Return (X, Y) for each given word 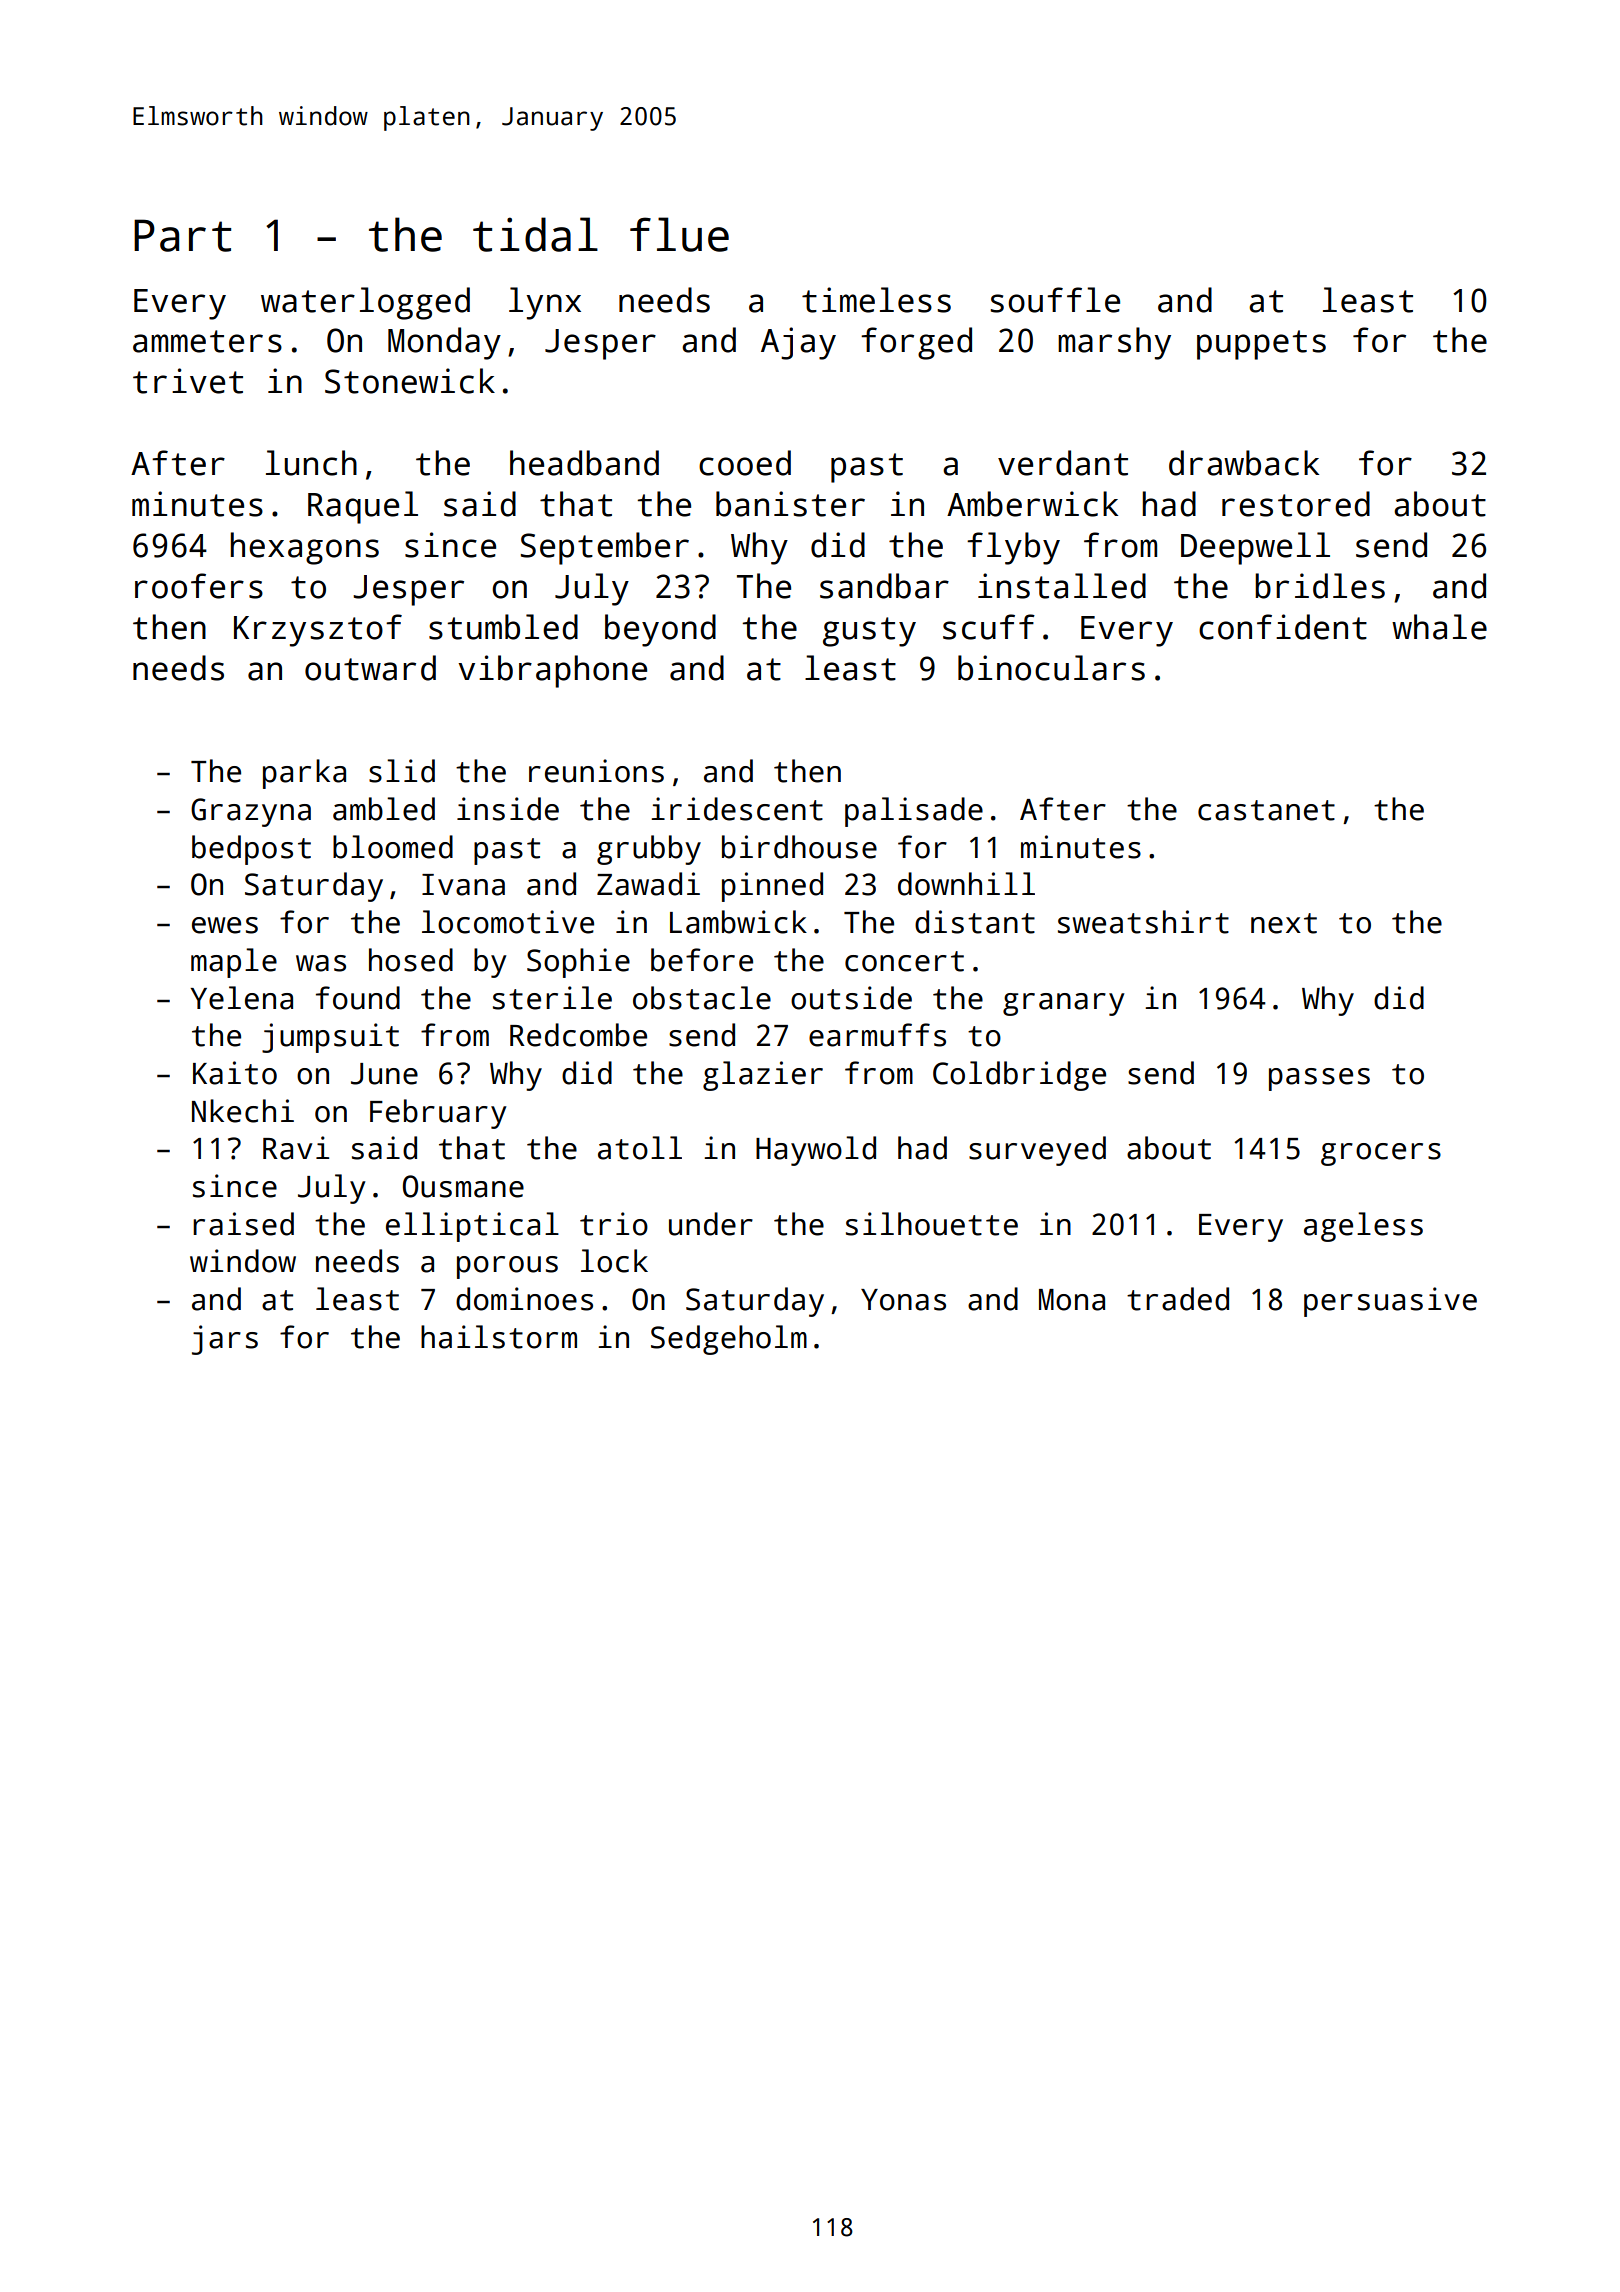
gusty (869, 632)
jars (225, 1340)
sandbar (884, 586)
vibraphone (552, 671)
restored (1296, 504)
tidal (535, 234)
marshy (1114, 343)
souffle (1055, 300)
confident (1283, 627)
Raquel (363, 507)
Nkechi (243, 1111)
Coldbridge (1019, 1076)
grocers (1381, 1154)
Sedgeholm (729, 1340)
